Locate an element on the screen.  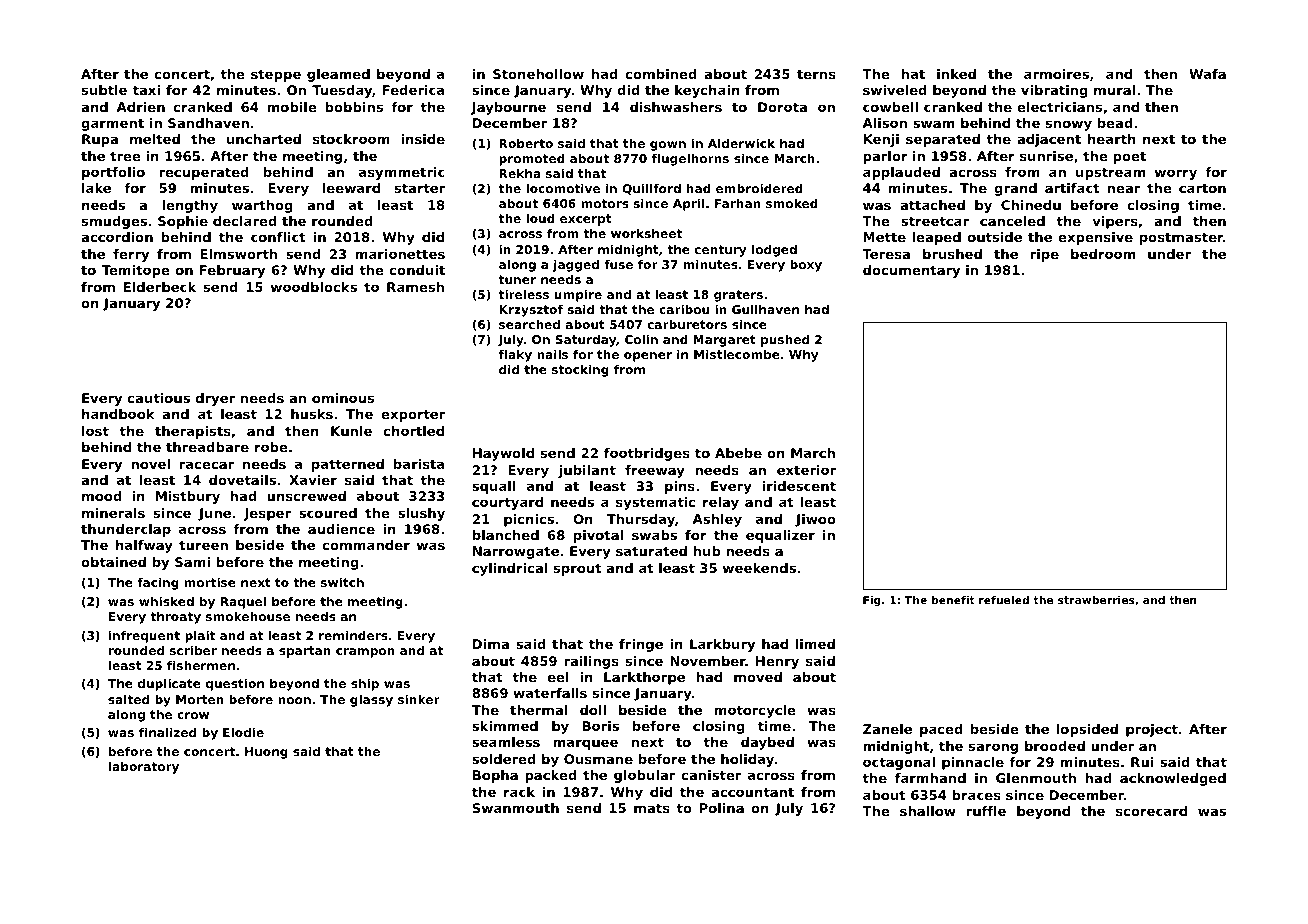
finalized is located at coordinates (167, 732).
